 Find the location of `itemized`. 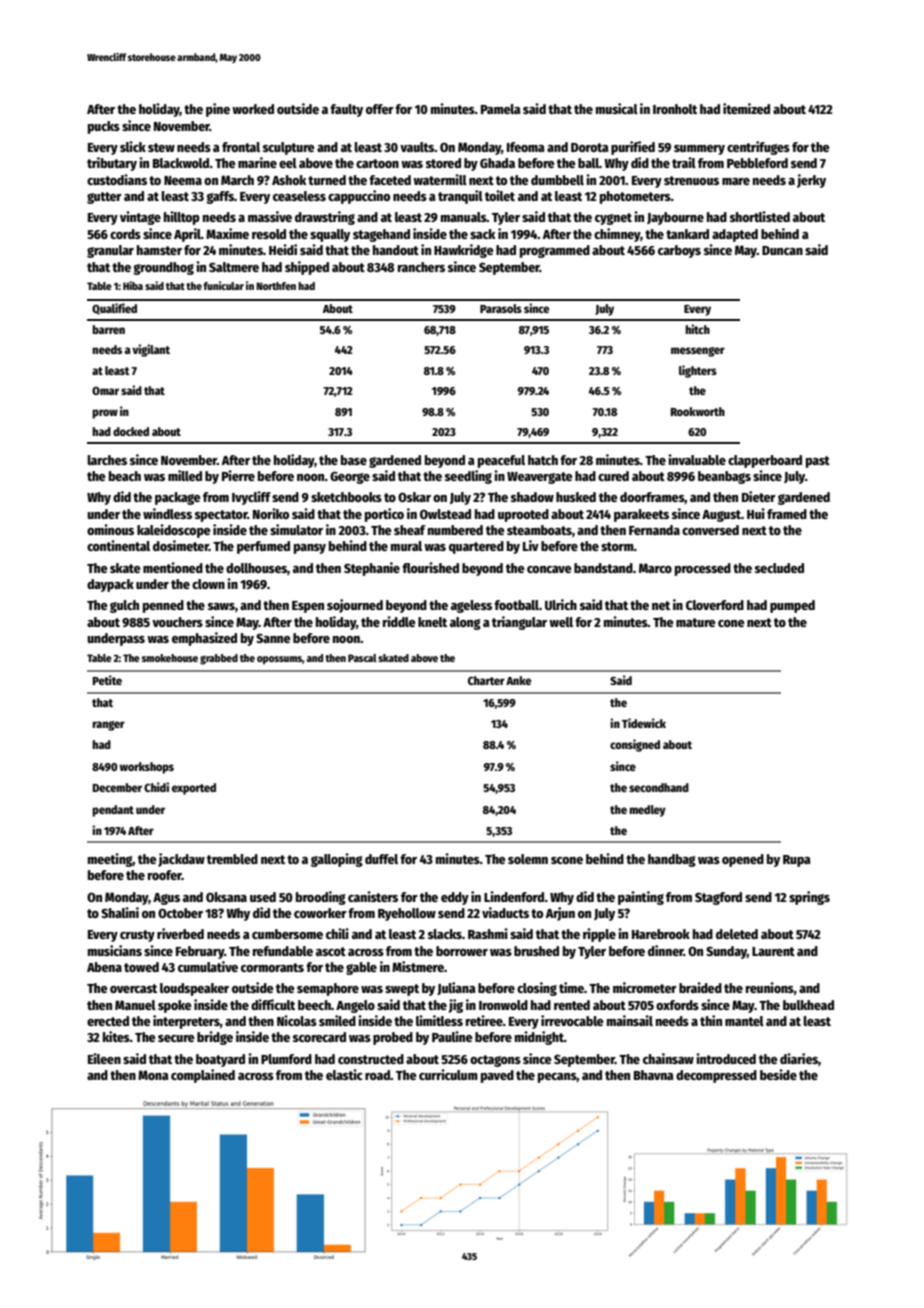

itemized is located at coordinates (746, 108).
